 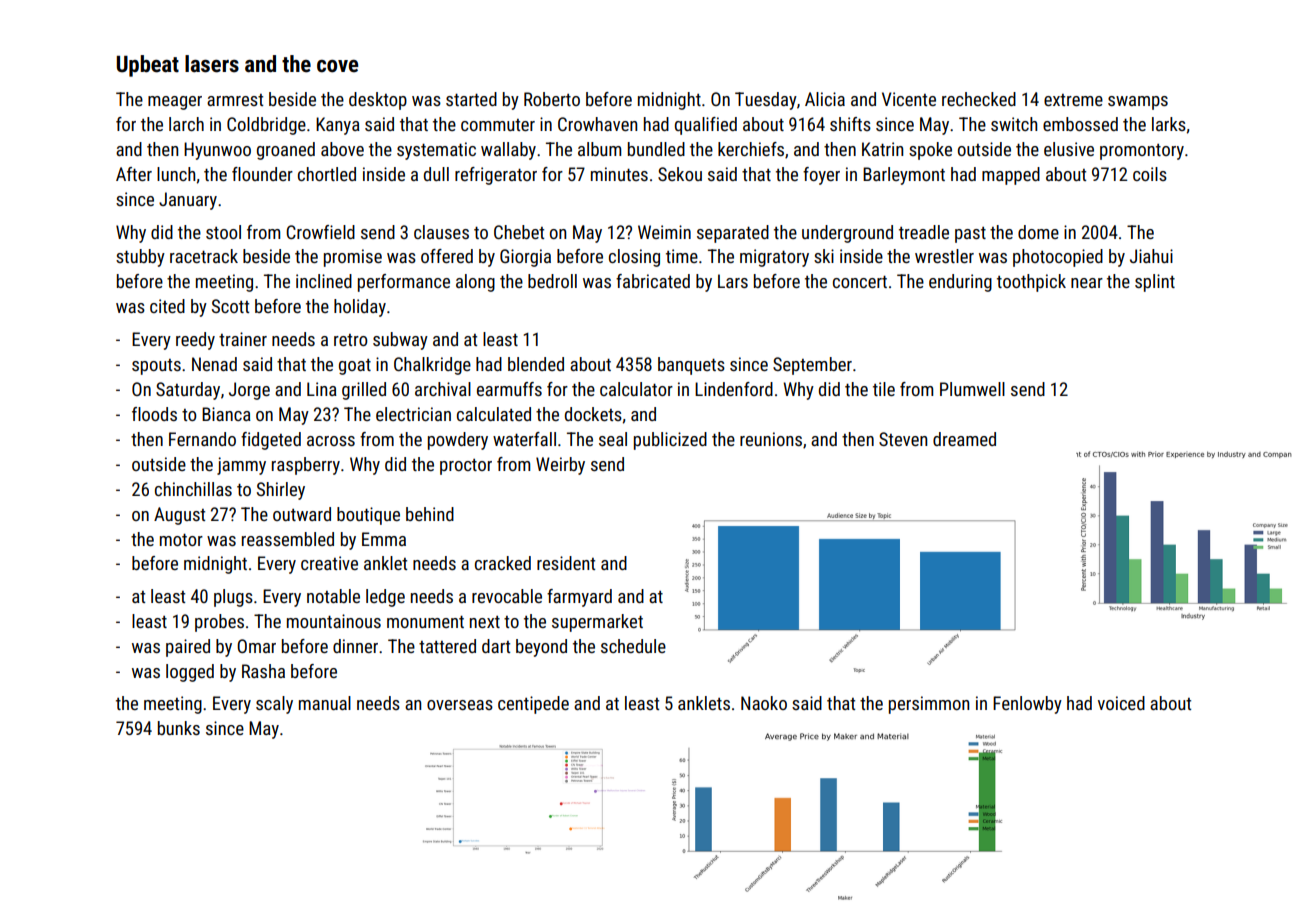 What do you see at coordinates (964, 439) in the document?
I see `dreamed` at bounding box center [964, 439].
